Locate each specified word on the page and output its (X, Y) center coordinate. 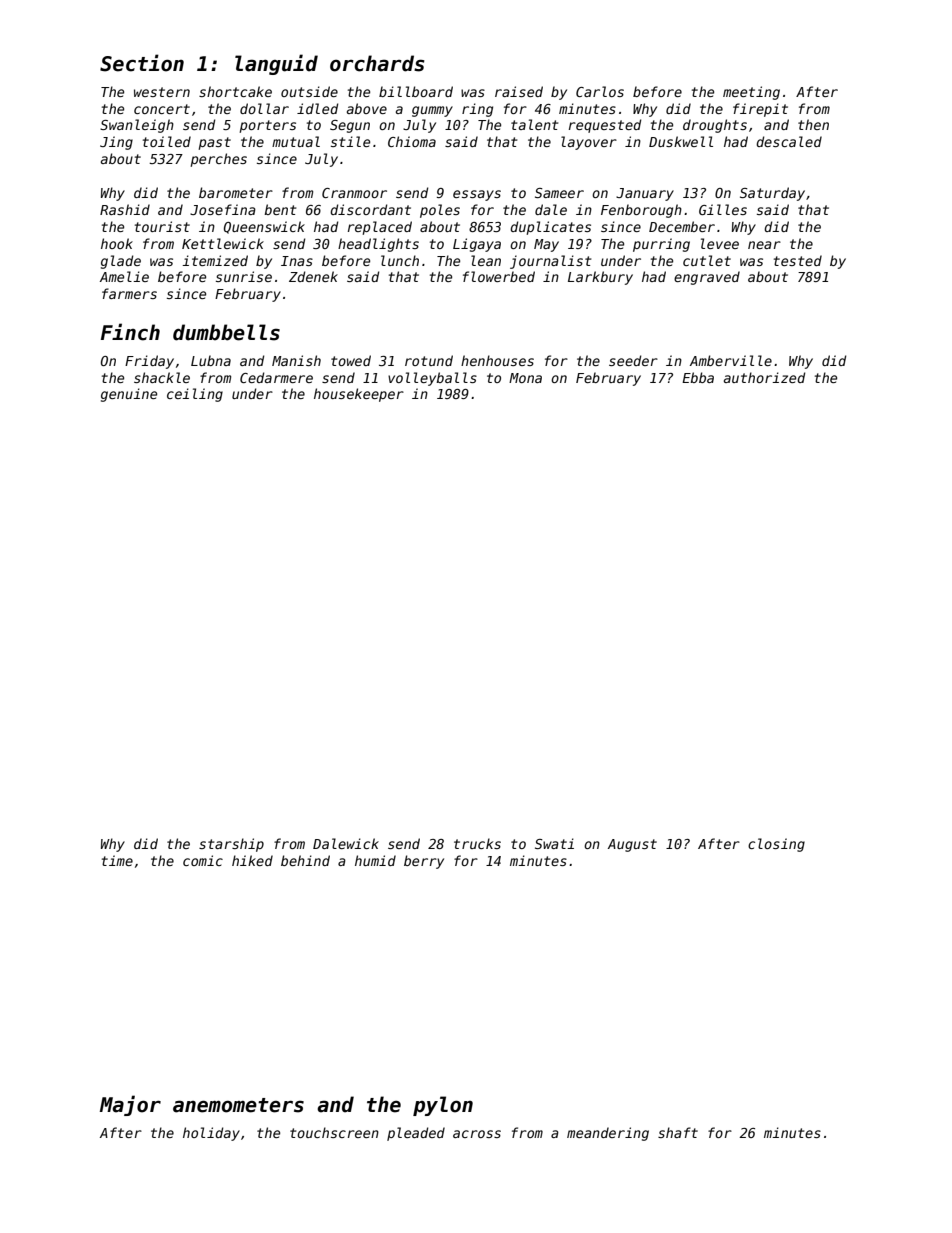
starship (231, 845)
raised (519, 91)
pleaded (416, 1134)
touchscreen (334, 1132)
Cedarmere (276, 377)
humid (375, 860)
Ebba (698, 377)
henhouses (497, 360)
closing (776, 845)
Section (142, 63)
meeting (751, 93)
